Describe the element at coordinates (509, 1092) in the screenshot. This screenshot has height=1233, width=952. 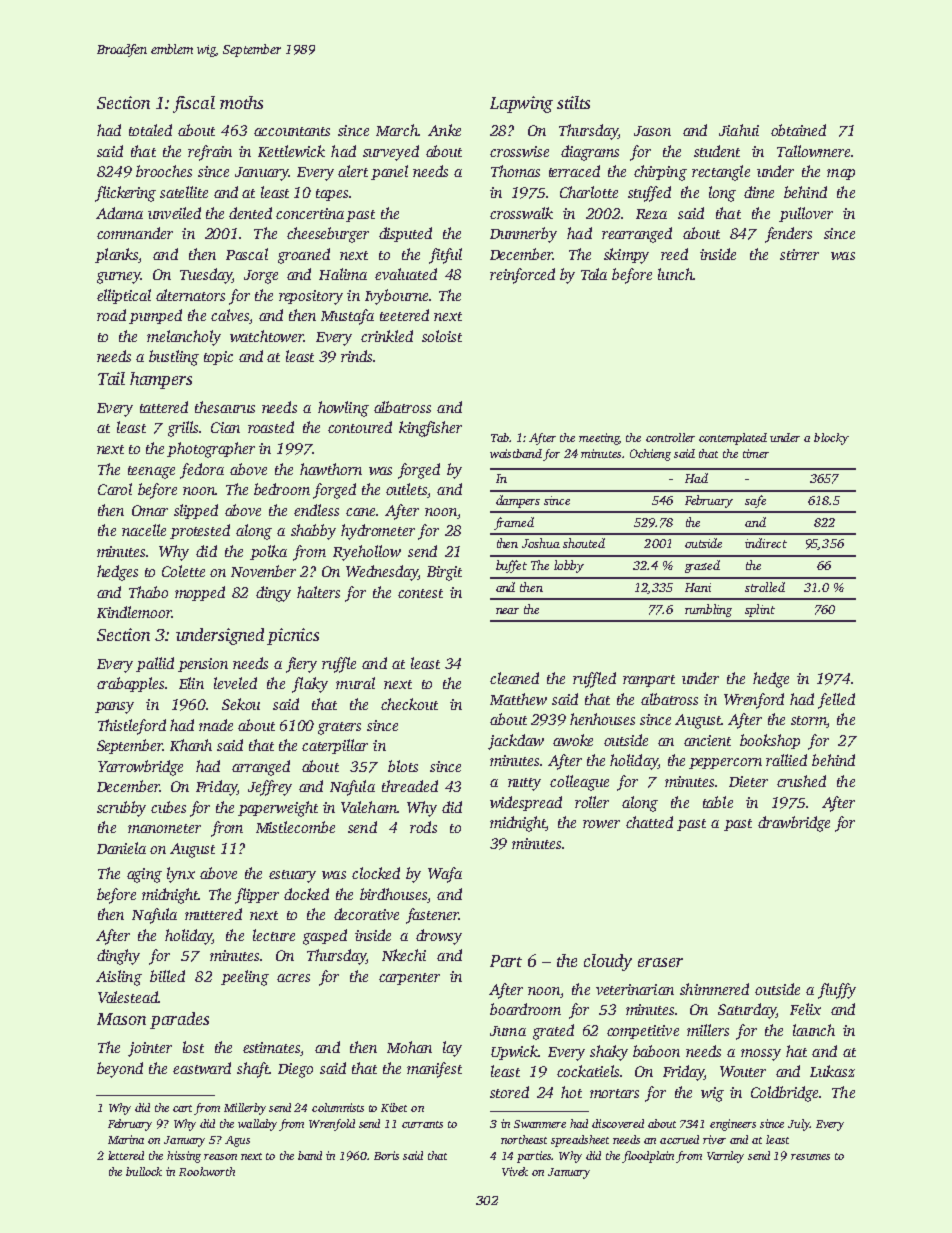
I see `stored` at that location.
